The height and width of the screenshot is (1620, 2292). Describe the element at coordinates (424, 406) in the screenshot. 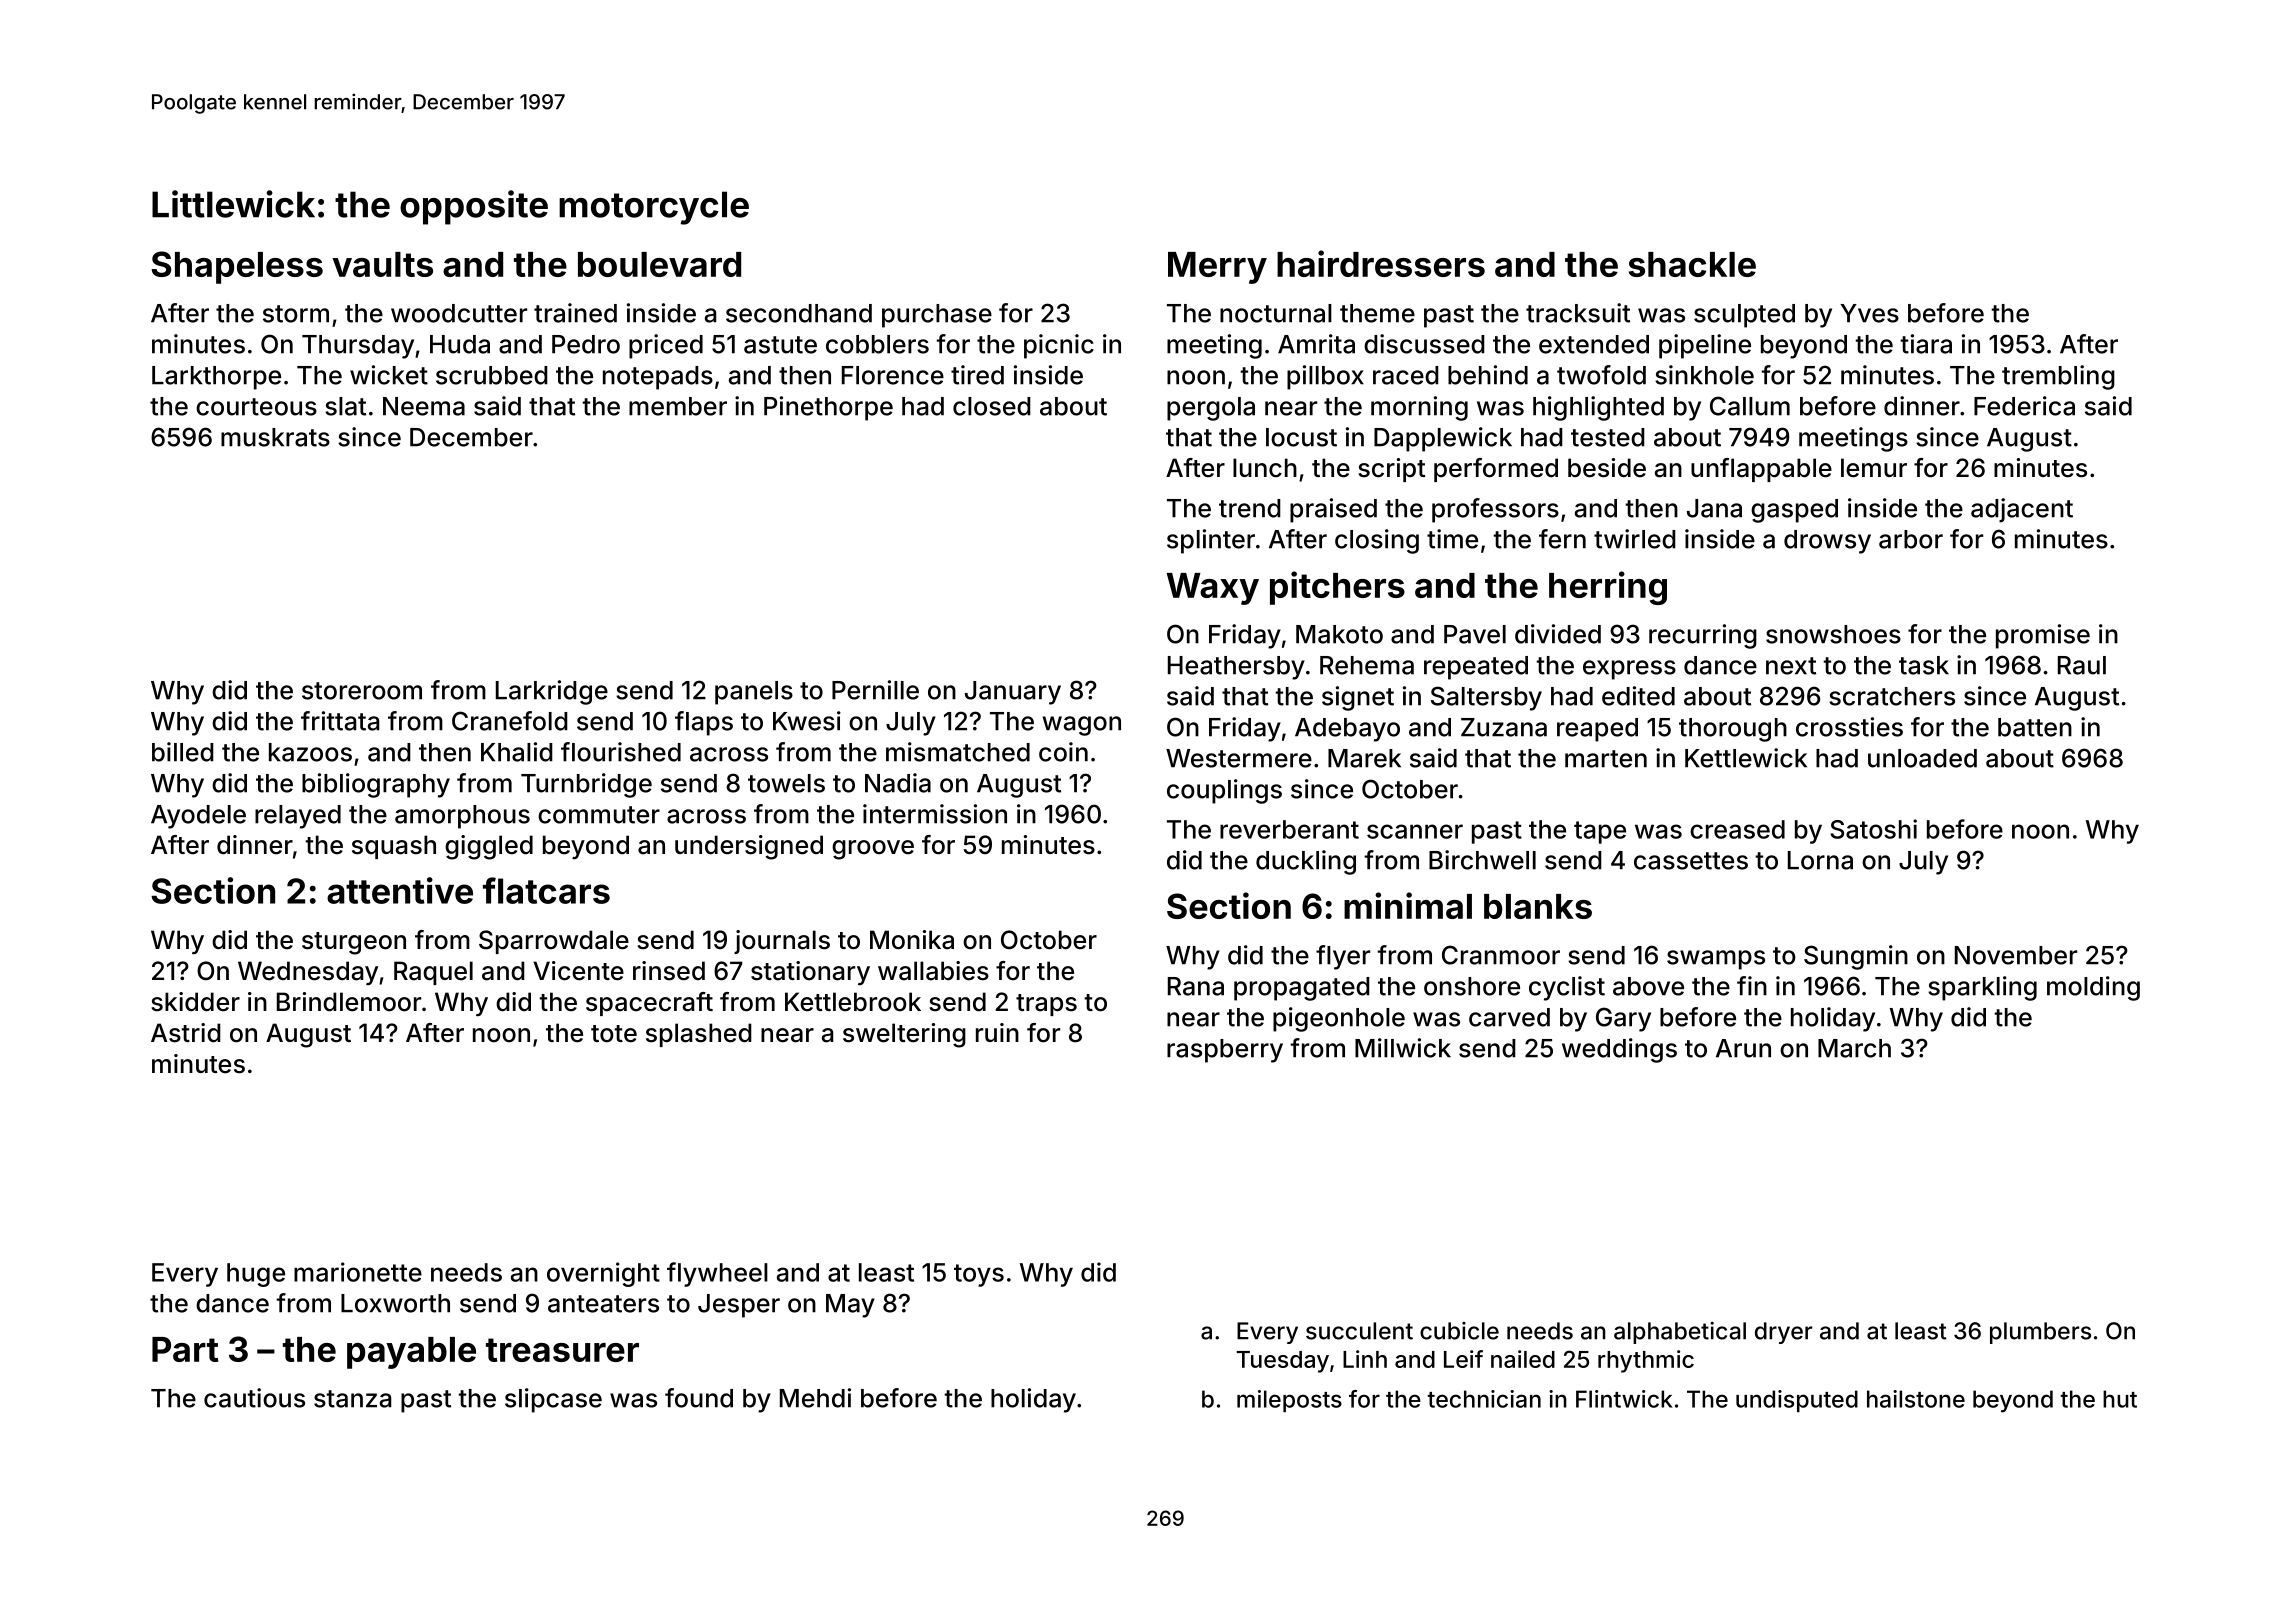

I see `Neema` at that location.
